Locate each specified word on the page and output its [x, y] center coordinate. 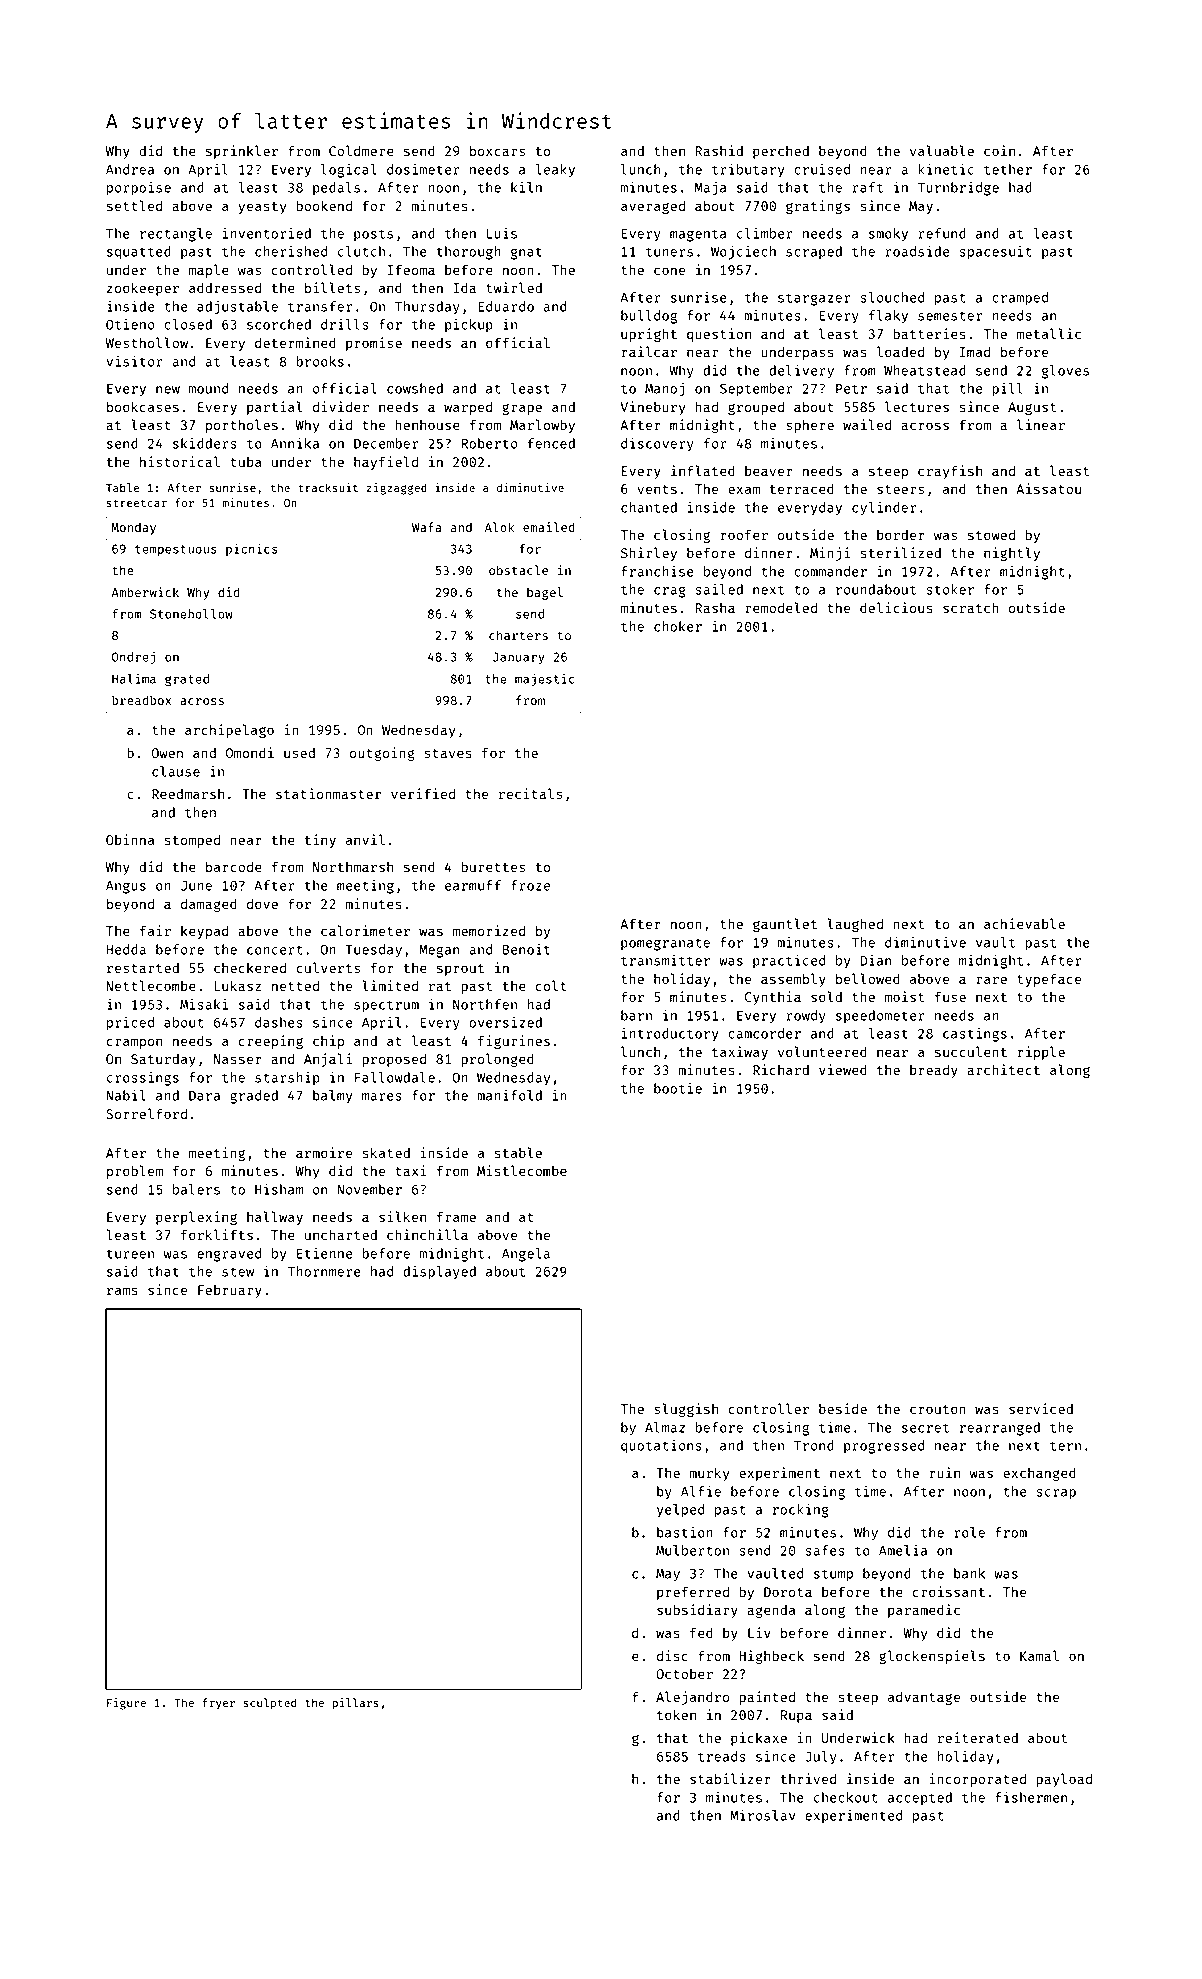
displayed [439, 1273]
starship [287, 1079]
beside [843, 1408]
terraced [802, 488]
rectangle [176, 235]
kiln [526, 187]
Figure [126, 1704]
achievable [1024, 923]
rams [122, 1291]
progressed [884, 1447]
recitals [530, 793]
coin [999, 150]
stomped [192, 841]
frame [456, 1216]
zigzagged [397, 489]
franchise [657, 571]
